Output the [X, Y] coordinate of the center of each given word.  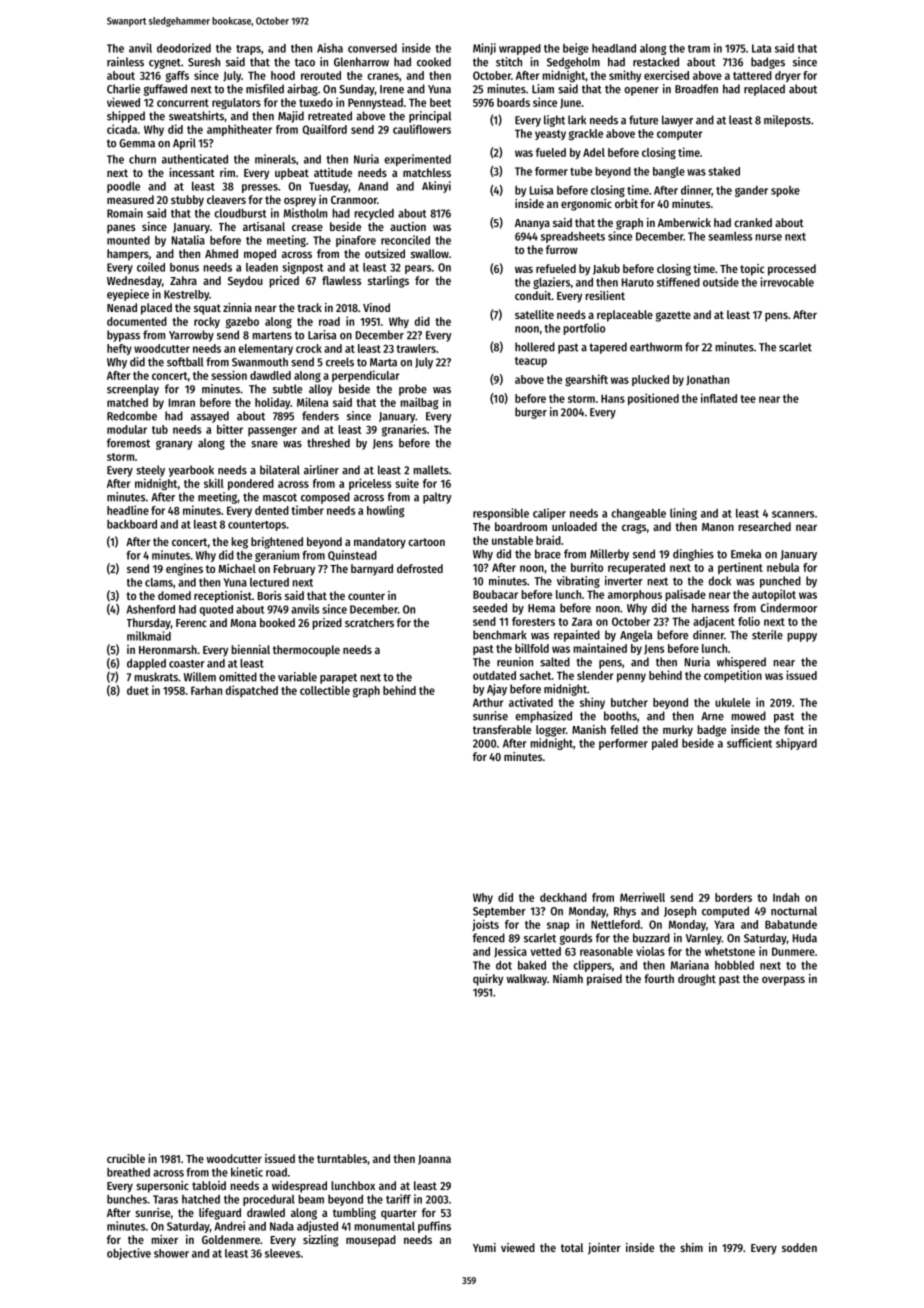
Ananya [532, 224]
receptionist [223, 597]
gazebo [242, 322]
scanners [793, 514]
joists [485, 925]
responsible [501, 514]
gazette [673, 316]
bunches [127, 1199]
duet [138, 690]
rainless [125, 62]
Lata [761, 48]
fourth [659, 978]
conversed [372, 48]
